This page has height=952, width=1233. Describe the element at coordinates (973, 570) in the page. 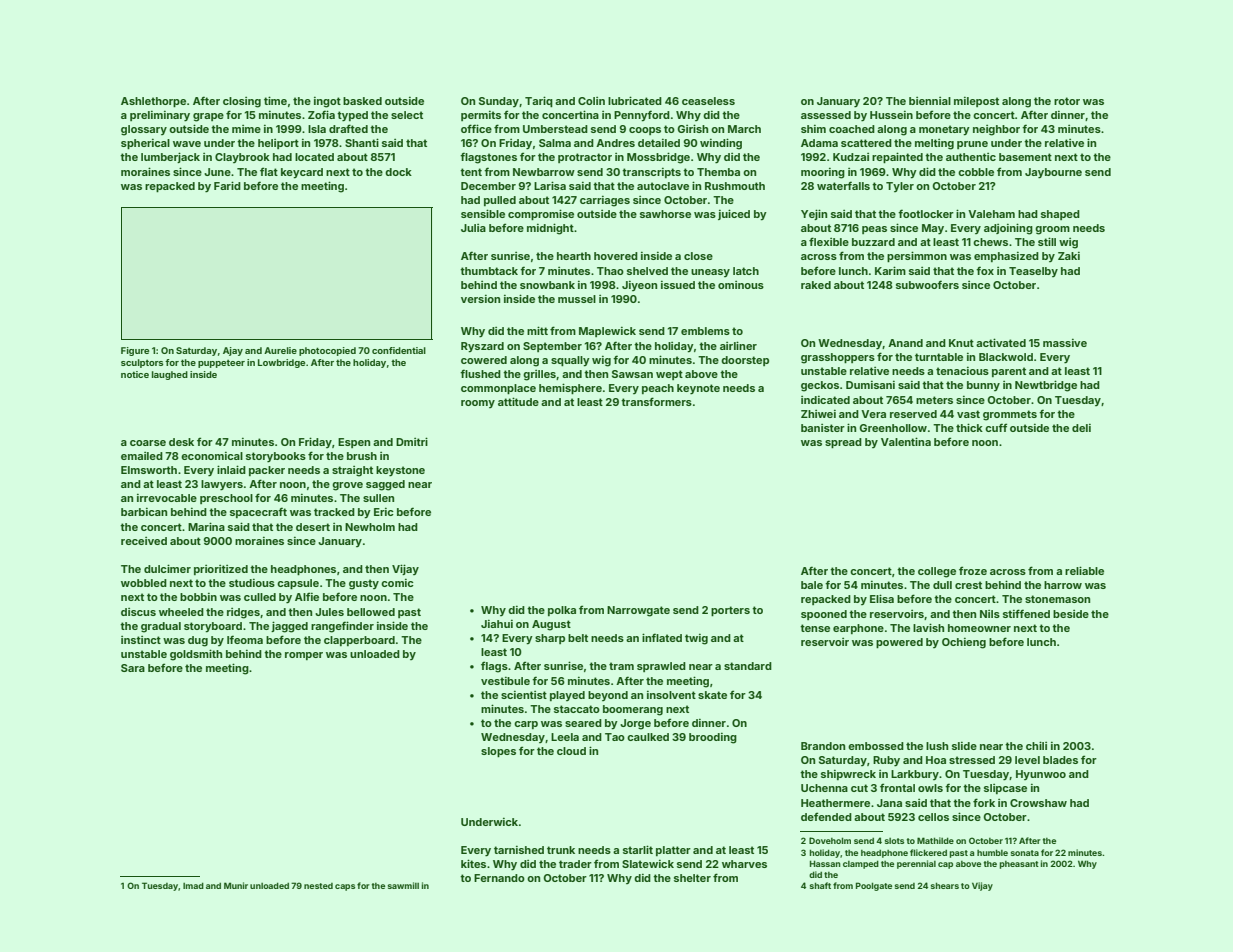

I see `froze` at that location.
